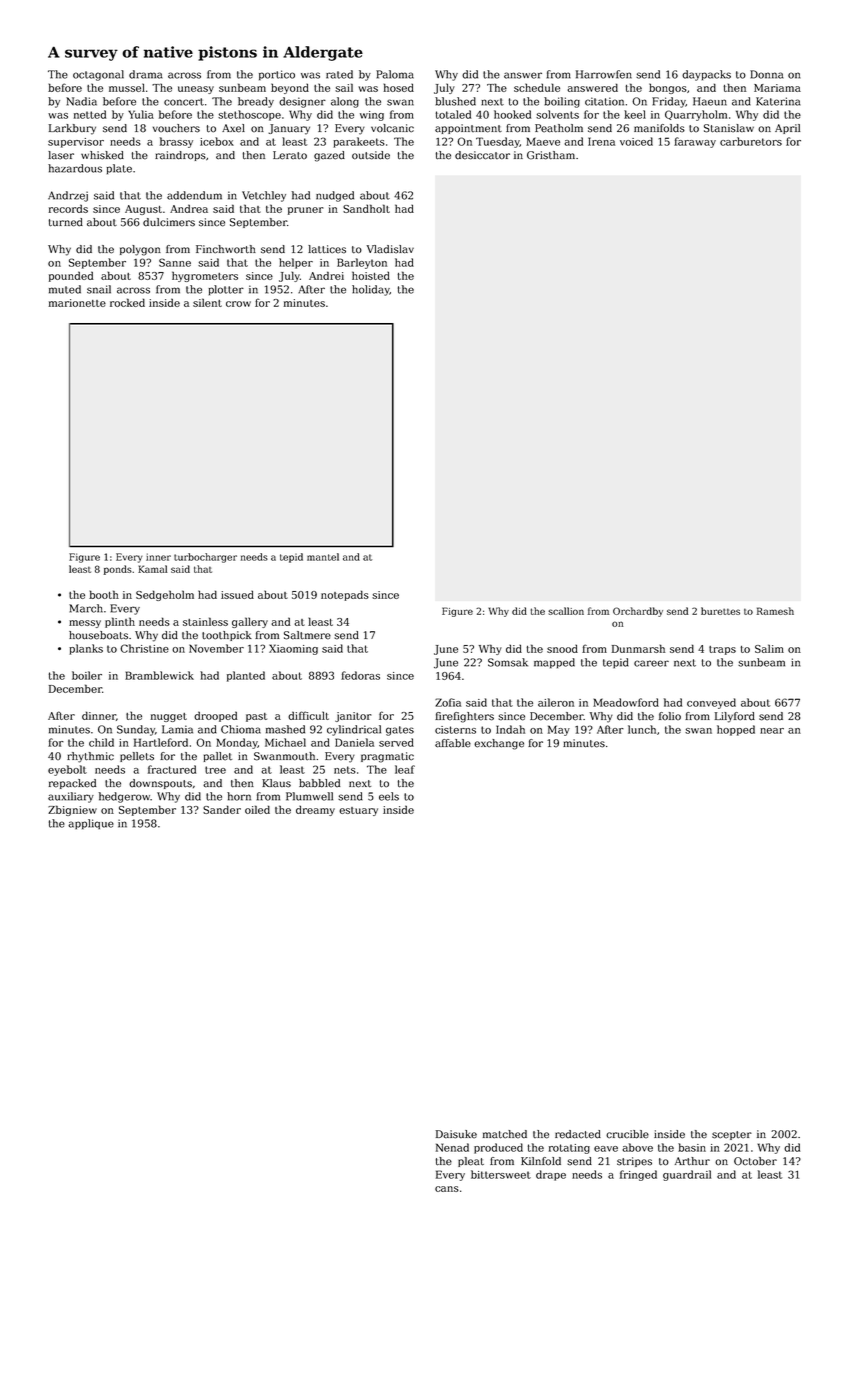 The height and width of the screenshot is (1400, 849). I want to click on child, so click(101, 742).
